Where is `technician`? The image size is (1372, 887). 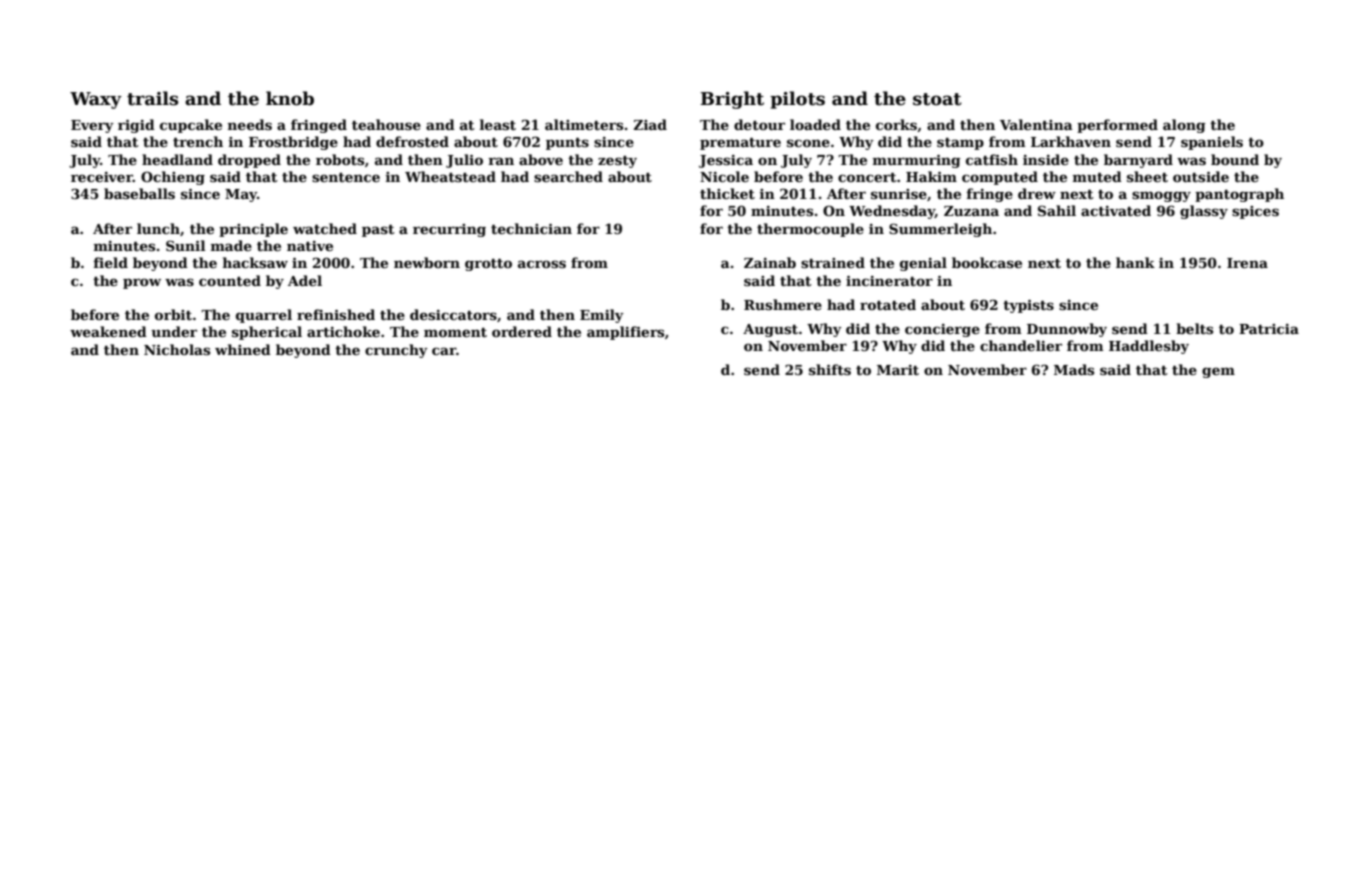 technician is located at coordinates (531, 228).
